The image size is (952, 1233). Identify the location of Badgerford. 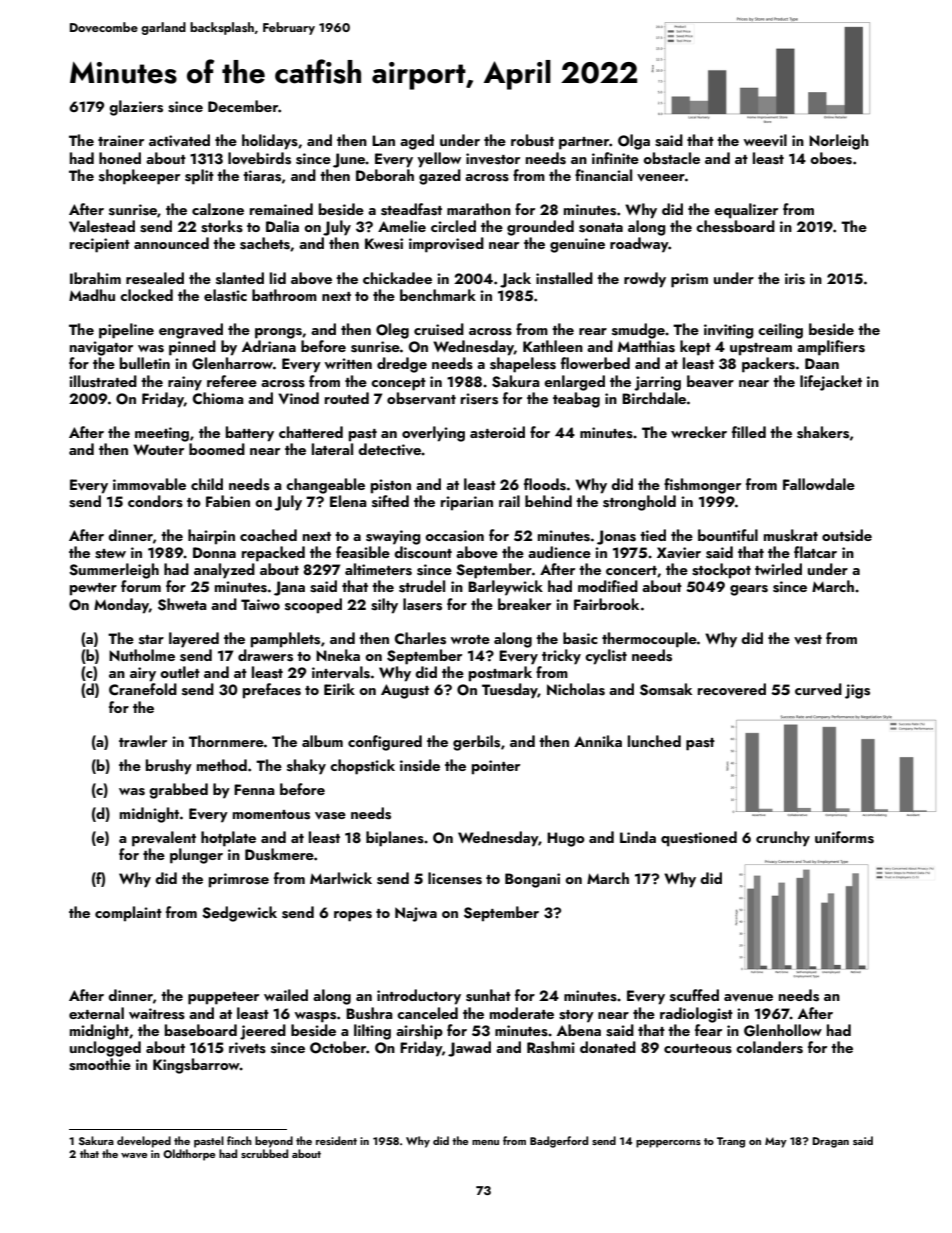
(559, 1142).
